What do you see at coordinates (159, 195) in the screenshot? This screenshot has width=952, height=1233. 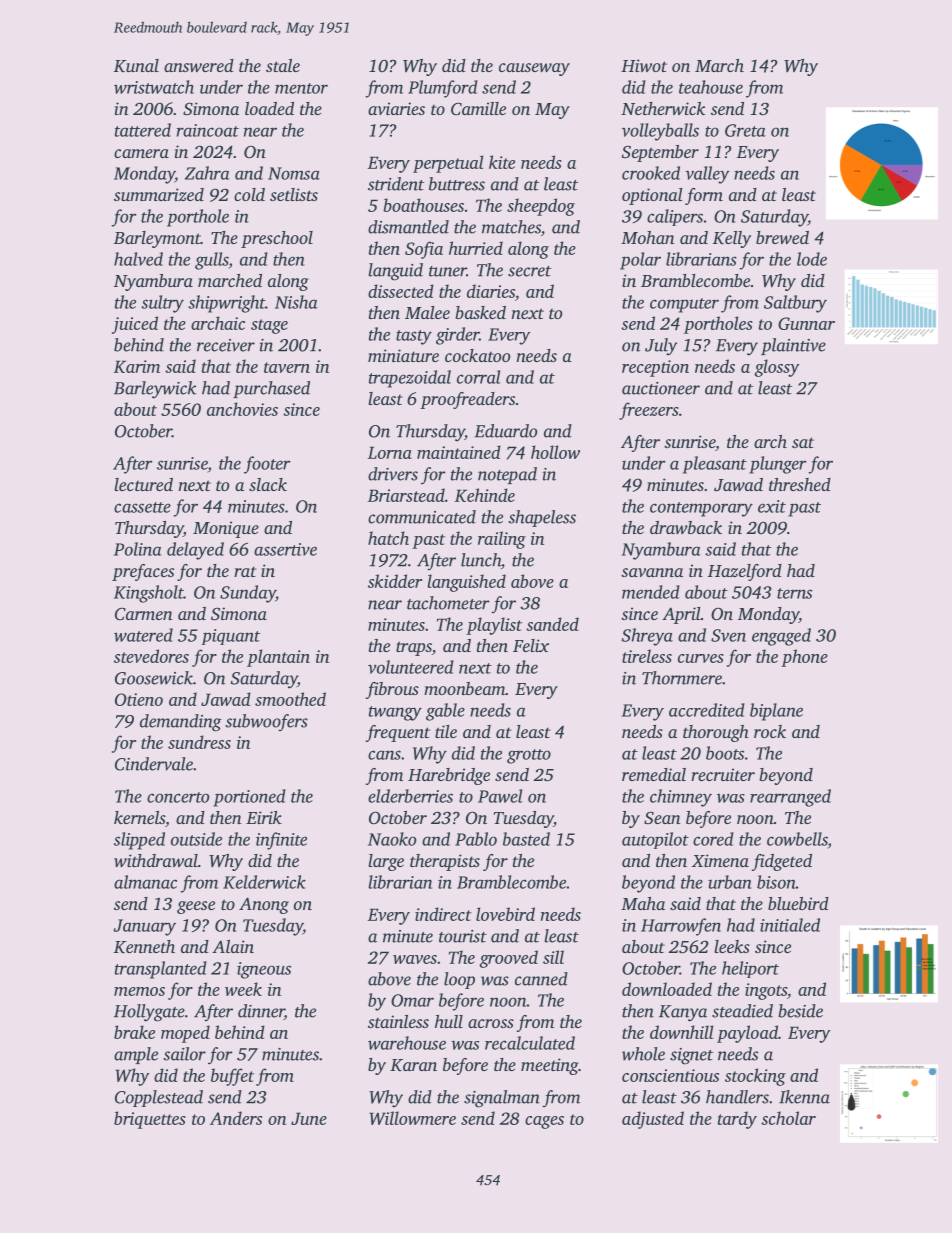 I see `summarized` at bounding box center [159, 195].
